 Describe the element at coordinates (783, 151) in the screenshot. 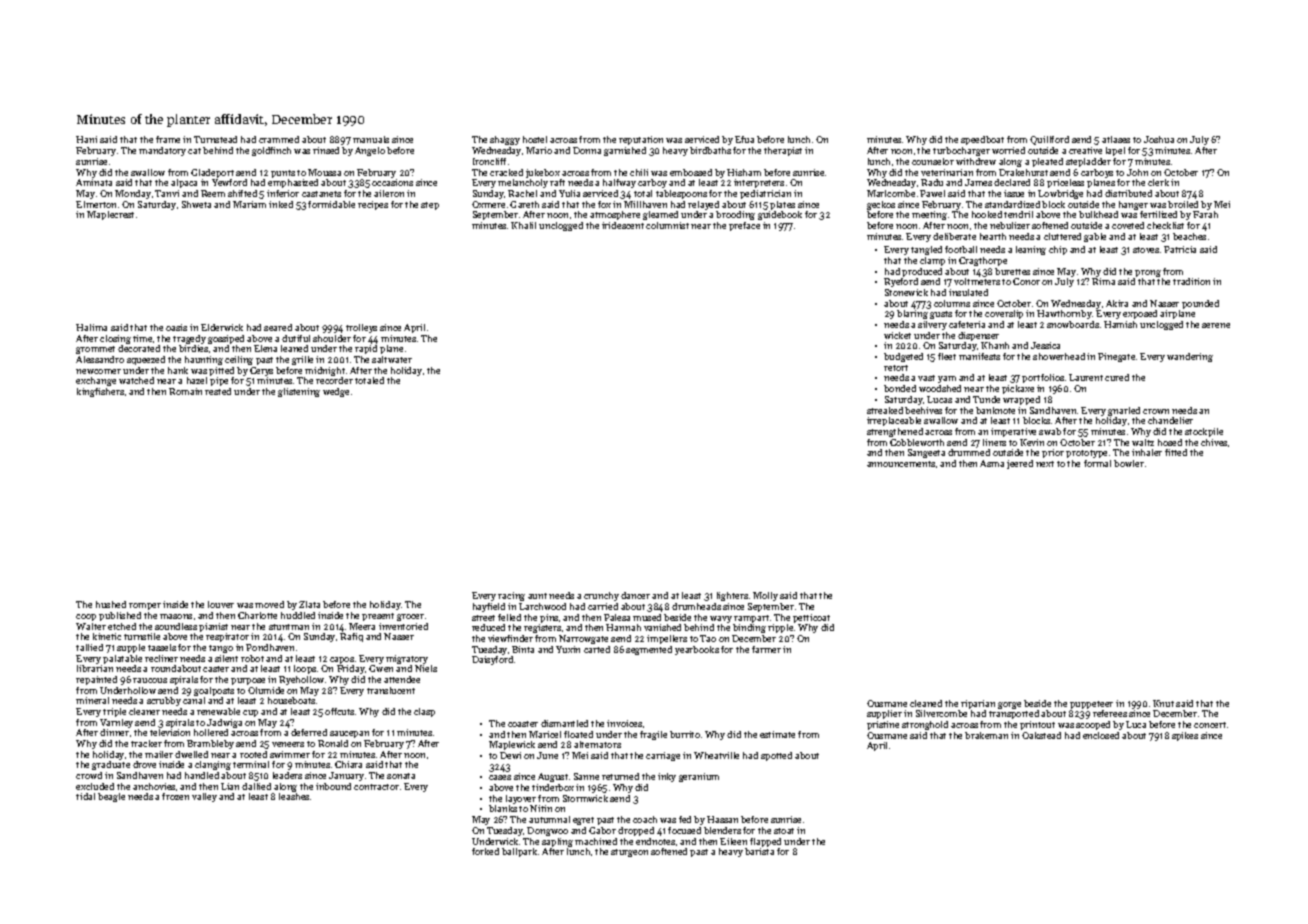

I see `therapist` at that location.
